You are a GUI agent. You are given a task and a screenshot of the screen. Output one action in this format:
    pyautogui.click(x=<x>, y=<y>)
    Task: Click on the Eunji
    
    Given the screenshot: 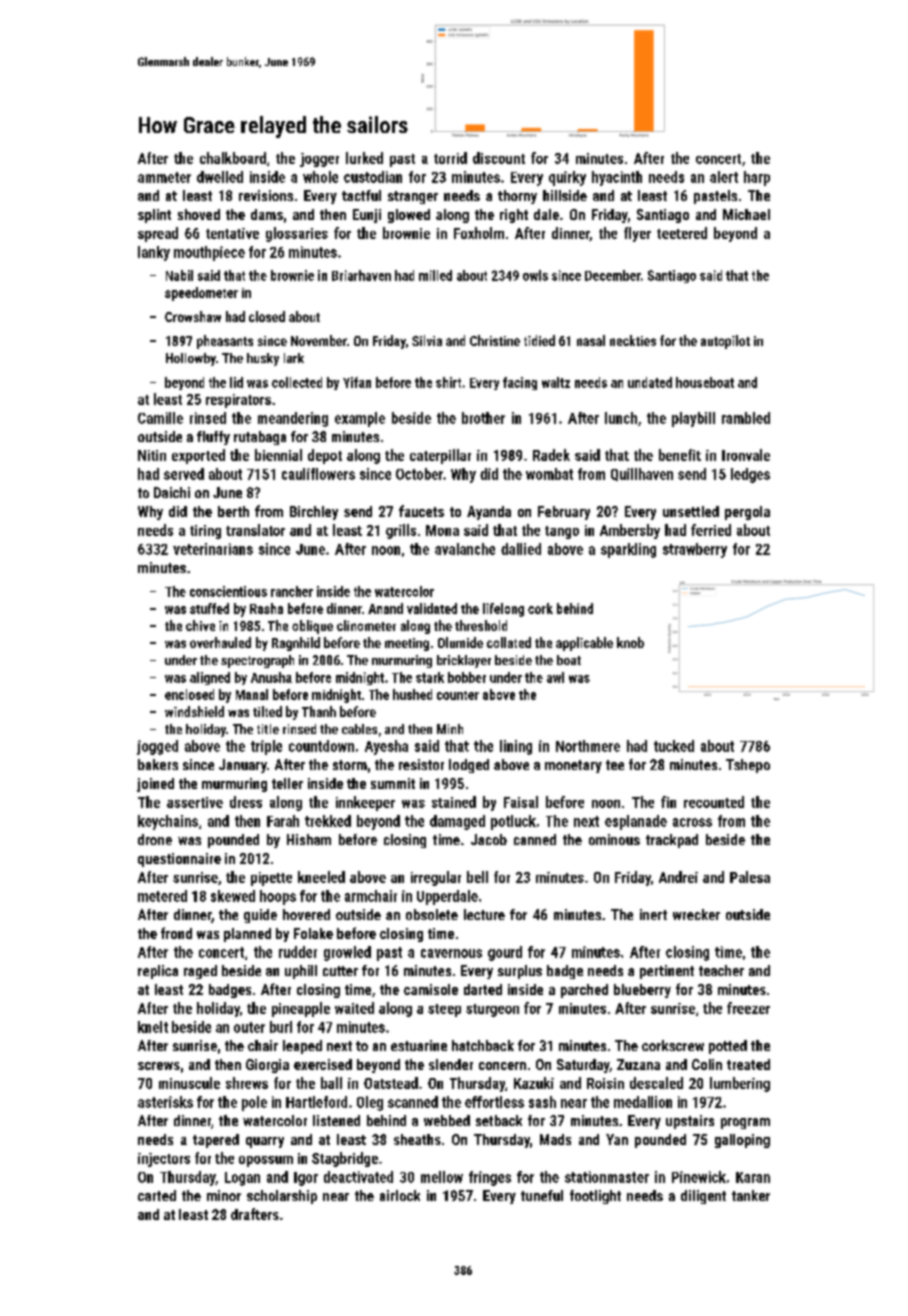 What is the action you would take?
    pyautogui.click(x=367, y=216)
